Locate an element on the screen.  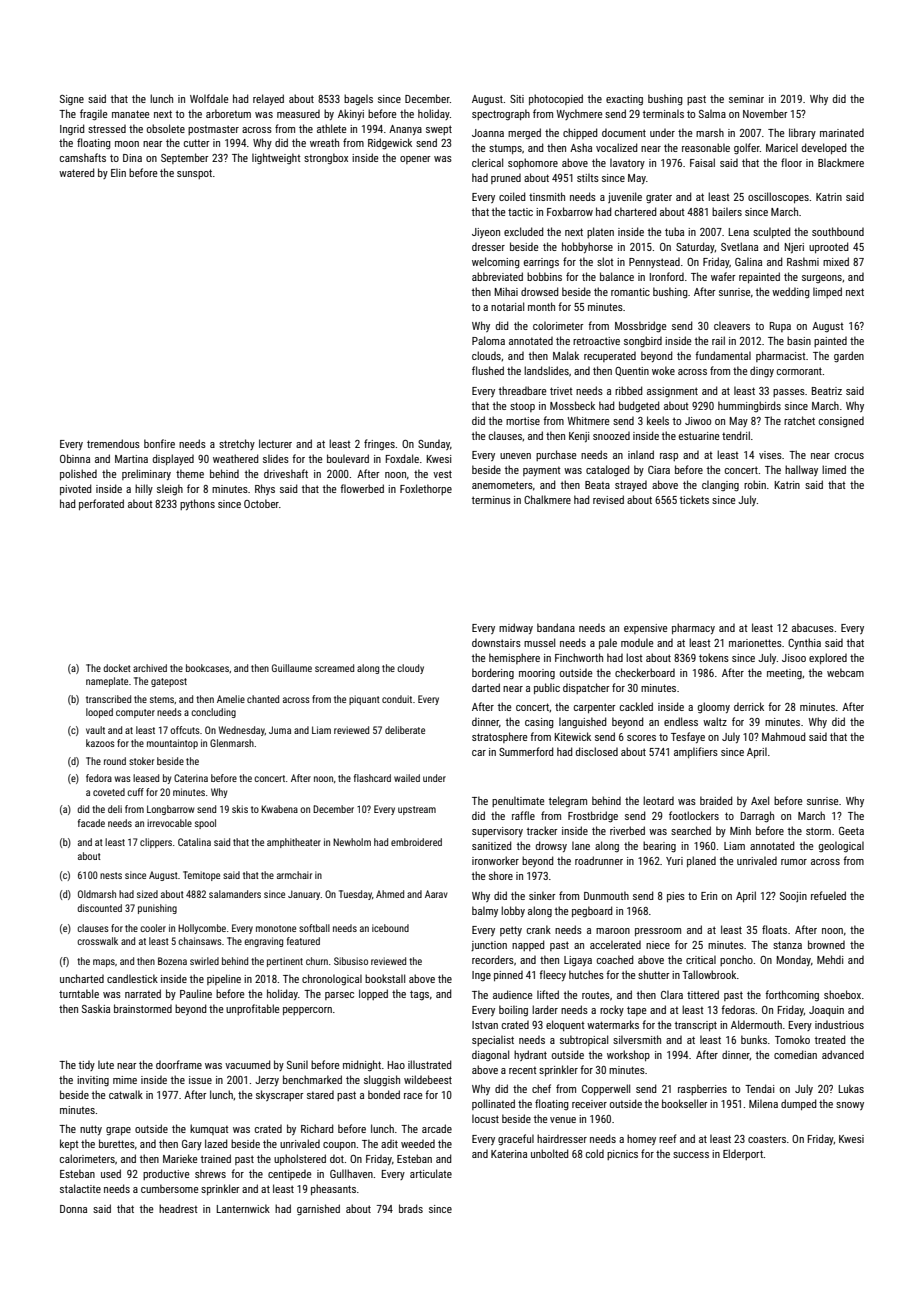
welcoming is located at coordinates (496, 262).
